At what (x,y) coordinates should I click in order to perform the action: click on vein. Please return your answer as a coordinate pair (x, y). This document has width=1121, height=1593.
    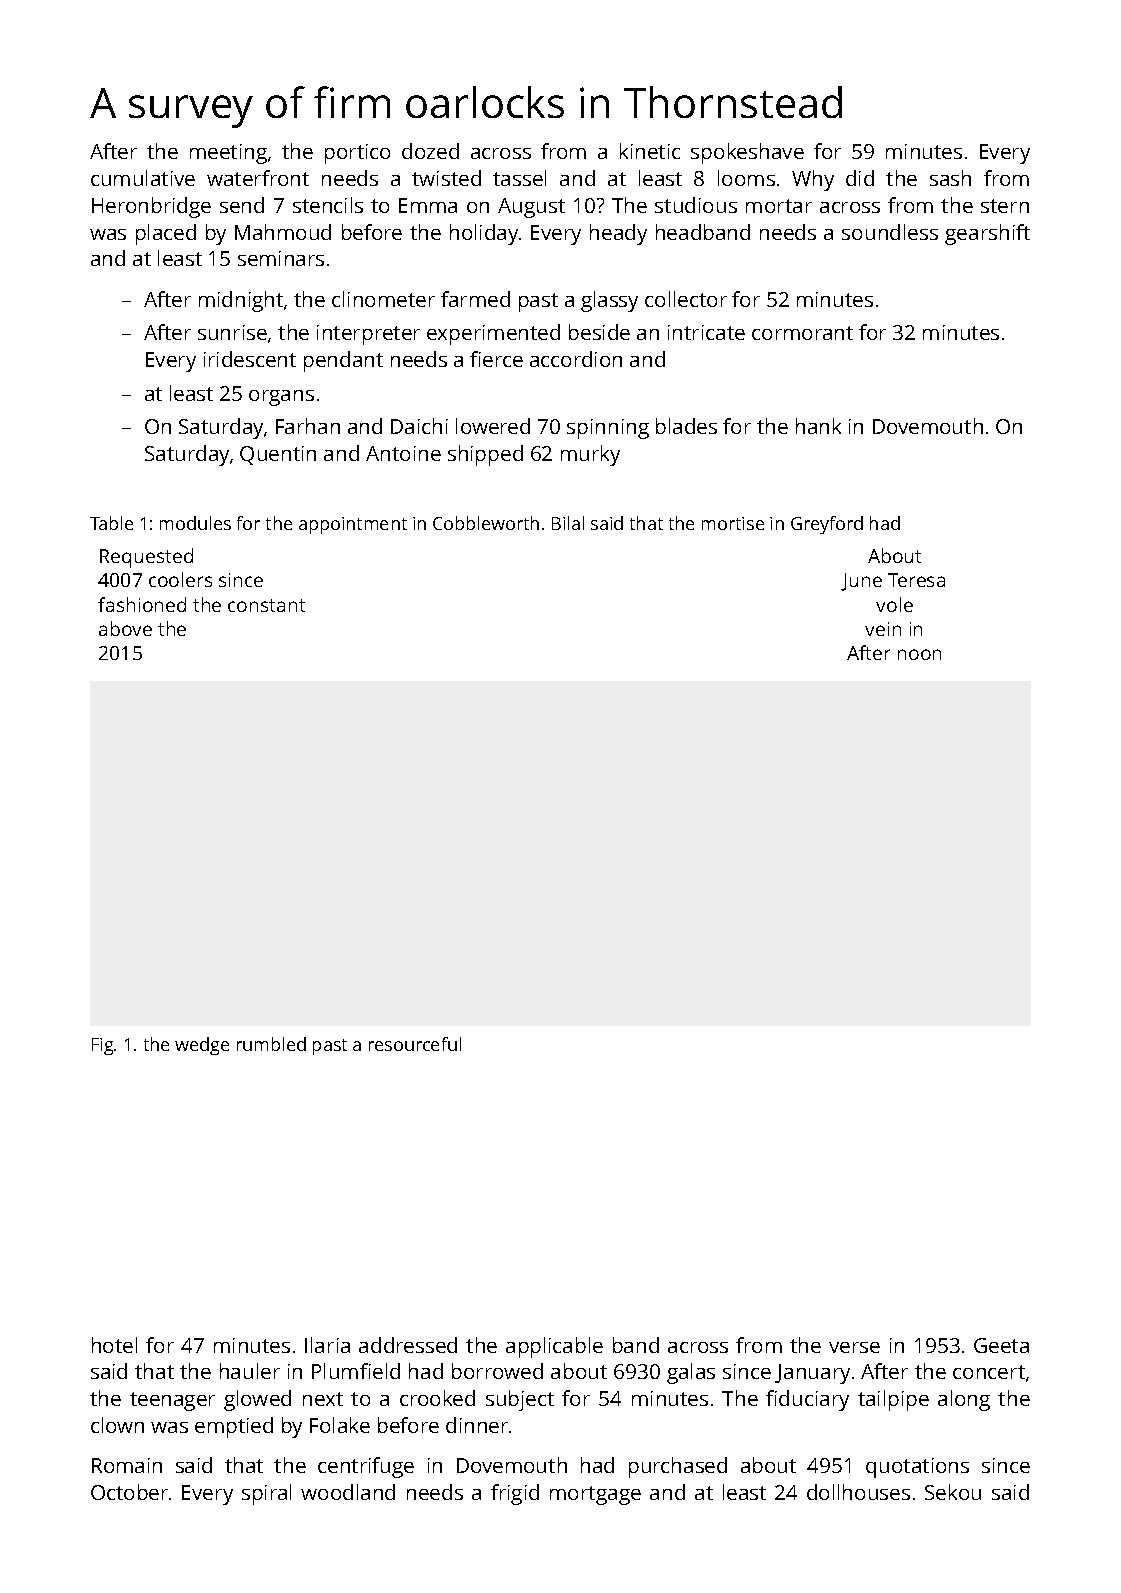
    Looking at the image, I should click on (883, 629).
